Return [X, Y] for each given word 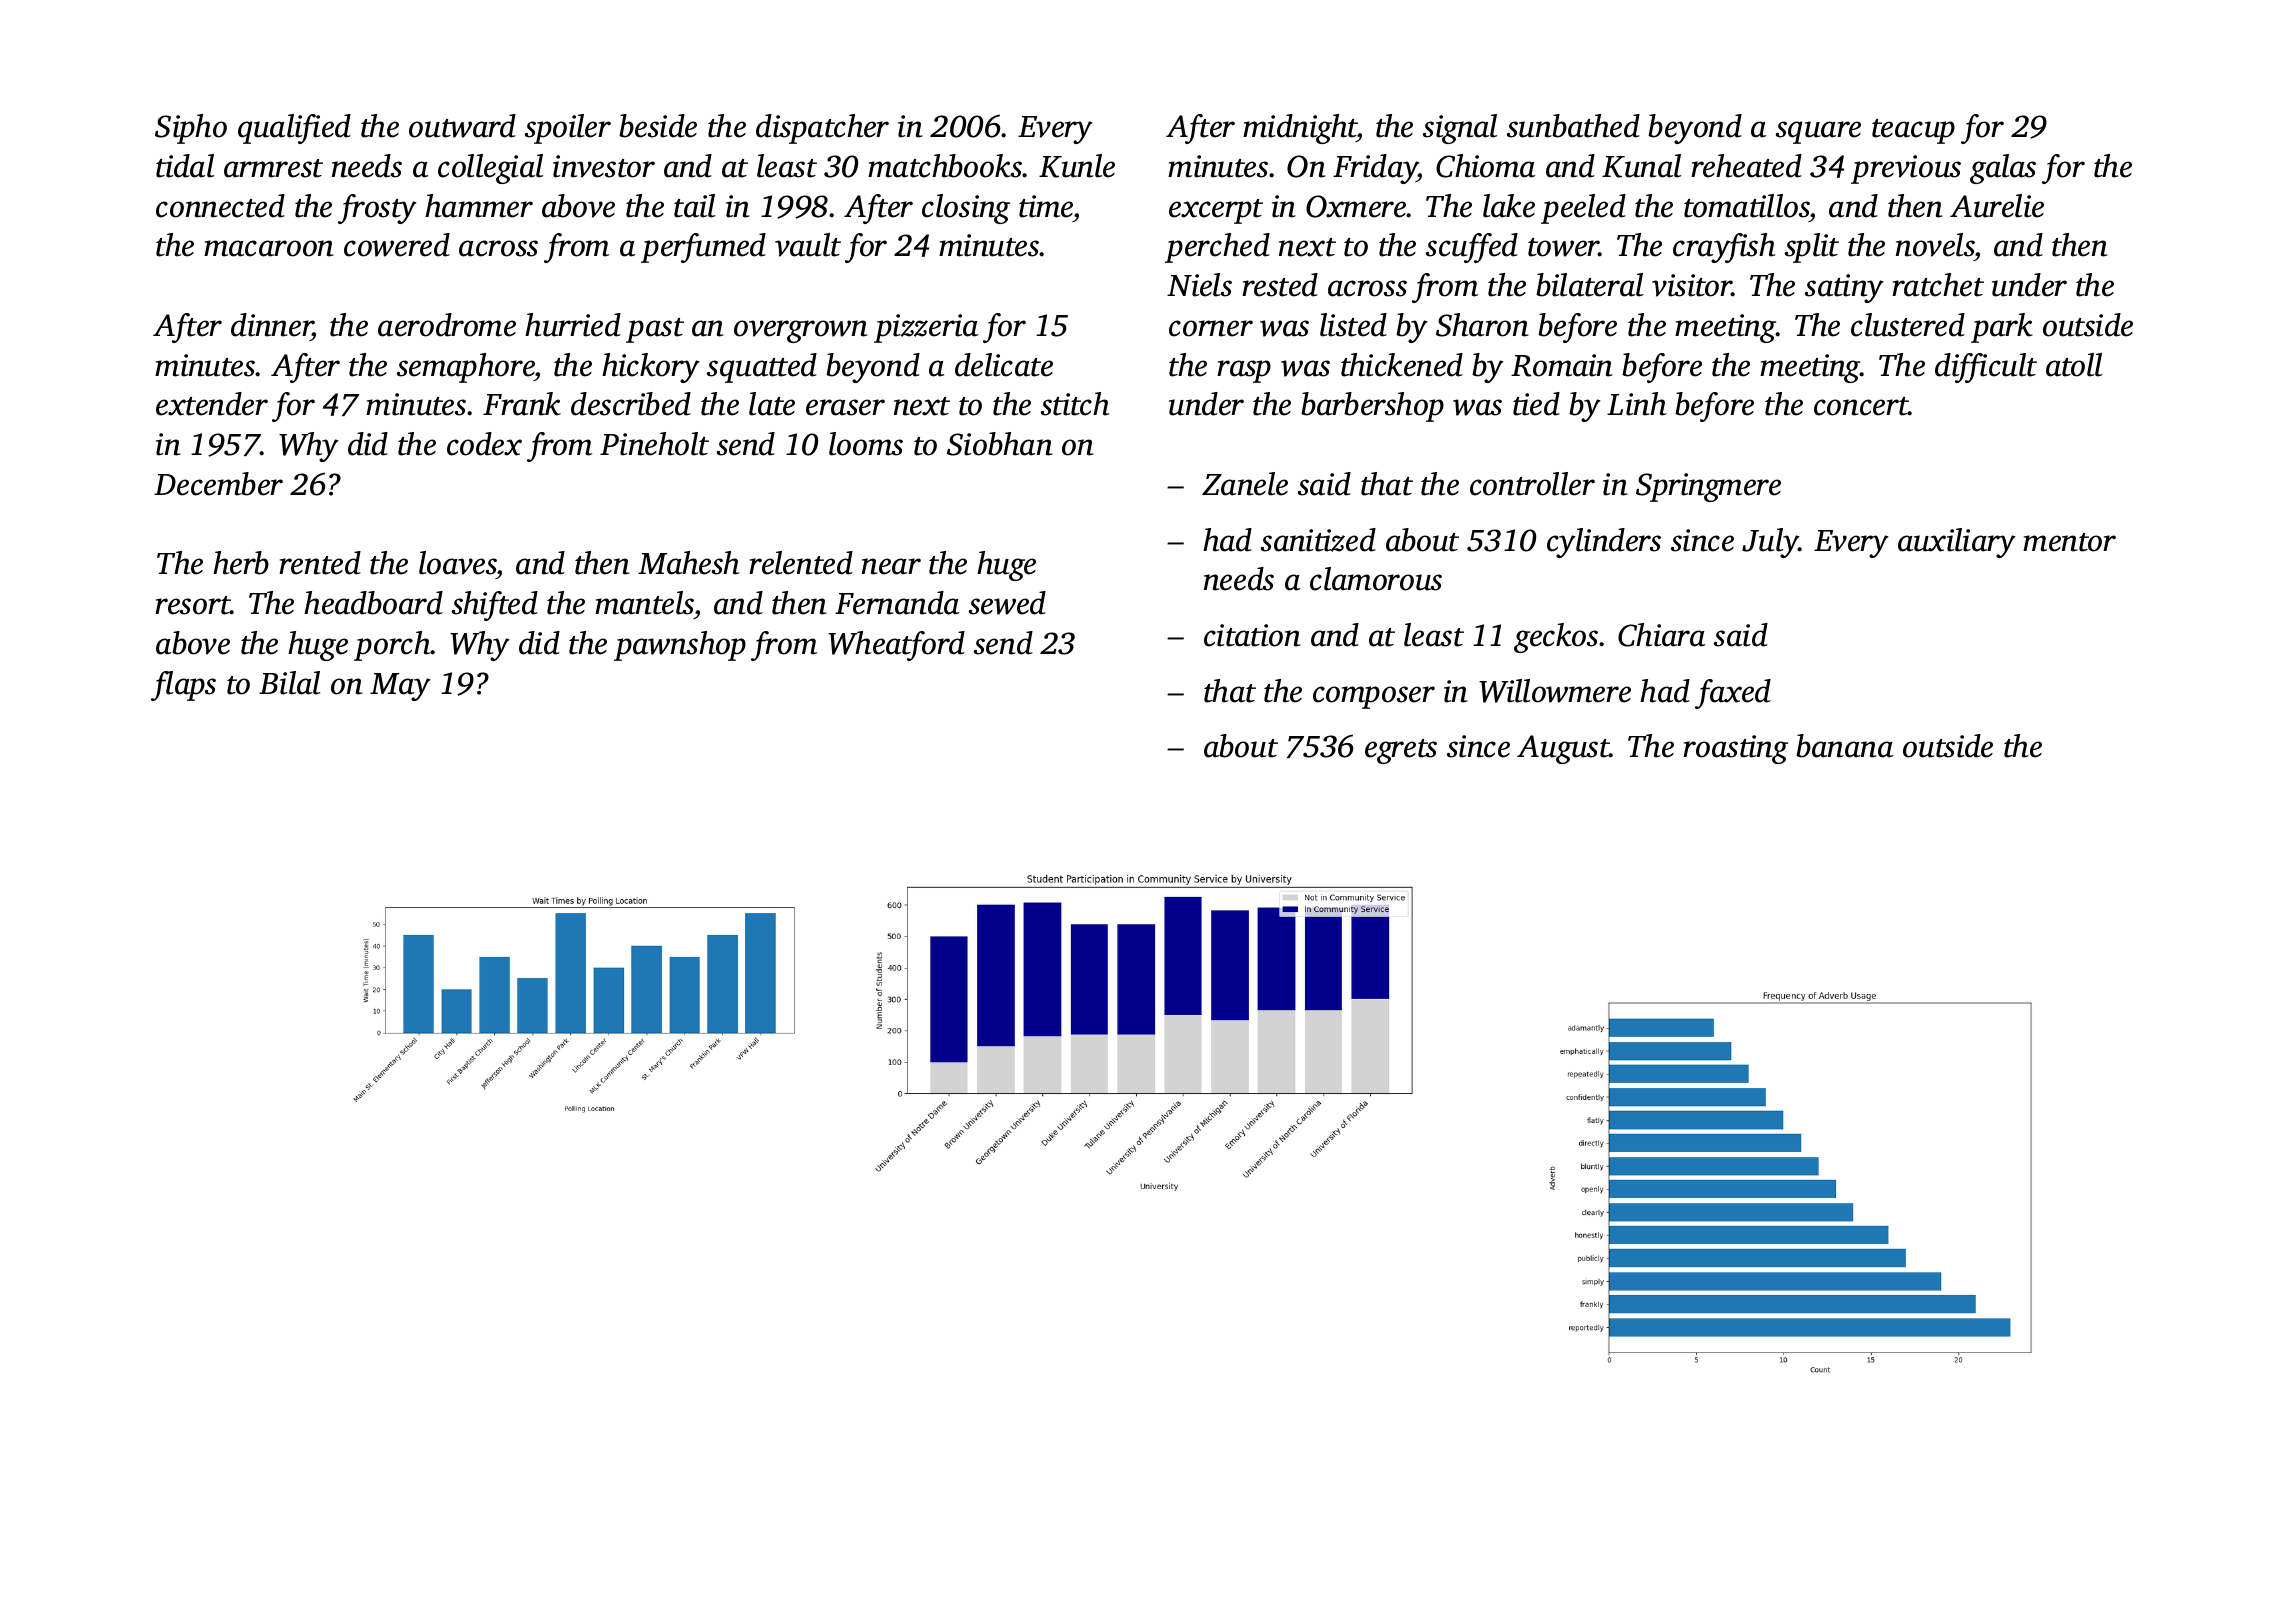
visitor [1692, 285]
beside [658, 126]
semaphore [466, 368]
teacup [1913, 131]
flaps [183, 686]
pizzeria [926, 328]
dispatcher [822, 129]
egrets [1401, 751]
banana [1844, 746]
